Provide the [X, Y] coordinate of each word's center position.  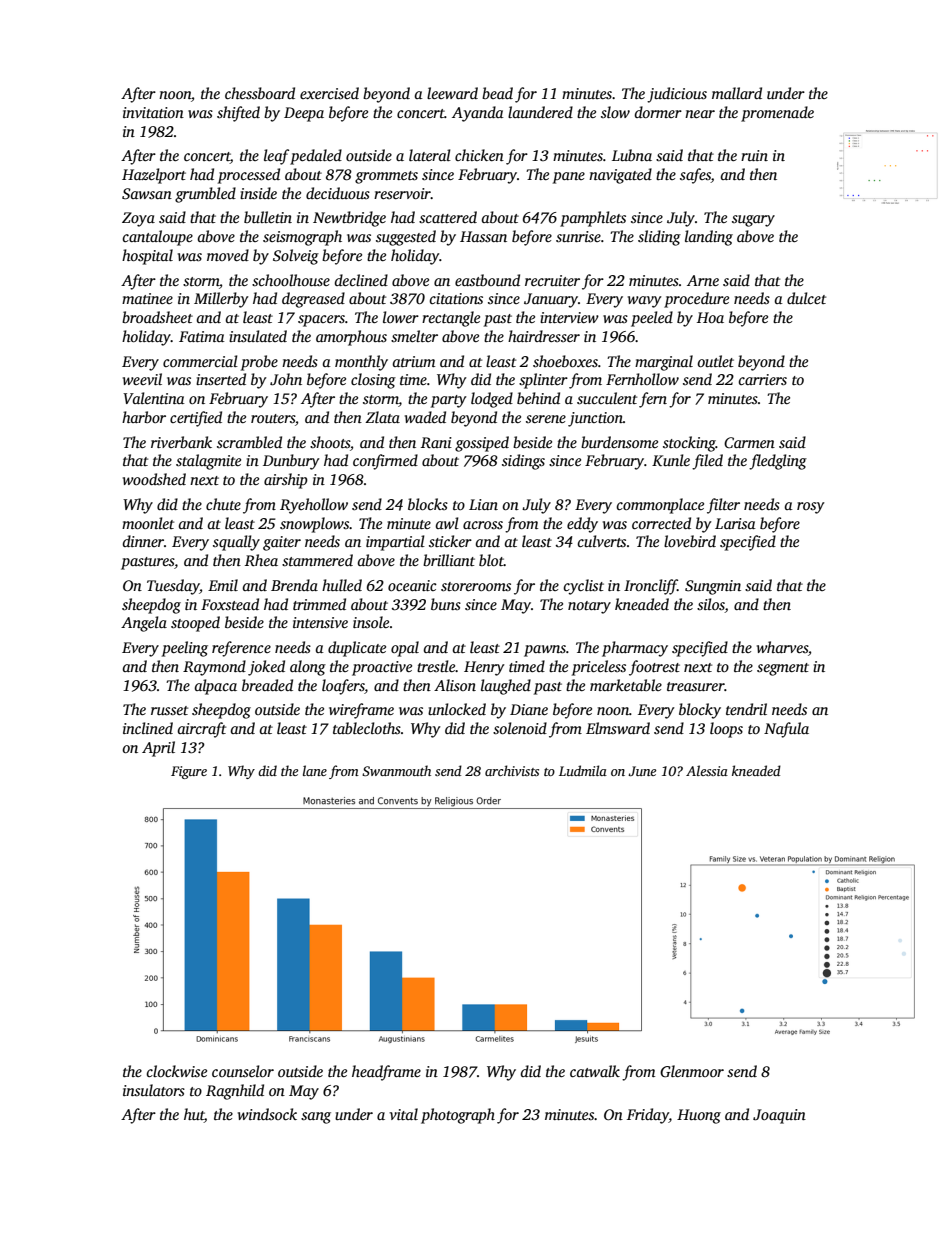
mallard [737, 93]
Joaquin [779, 1116]
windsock [267, 1114]
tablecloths [367, 728]
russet [169, 710]
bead [497, 93]
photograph [458, 1116]
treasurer [696, 686]
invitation [153, 112]
